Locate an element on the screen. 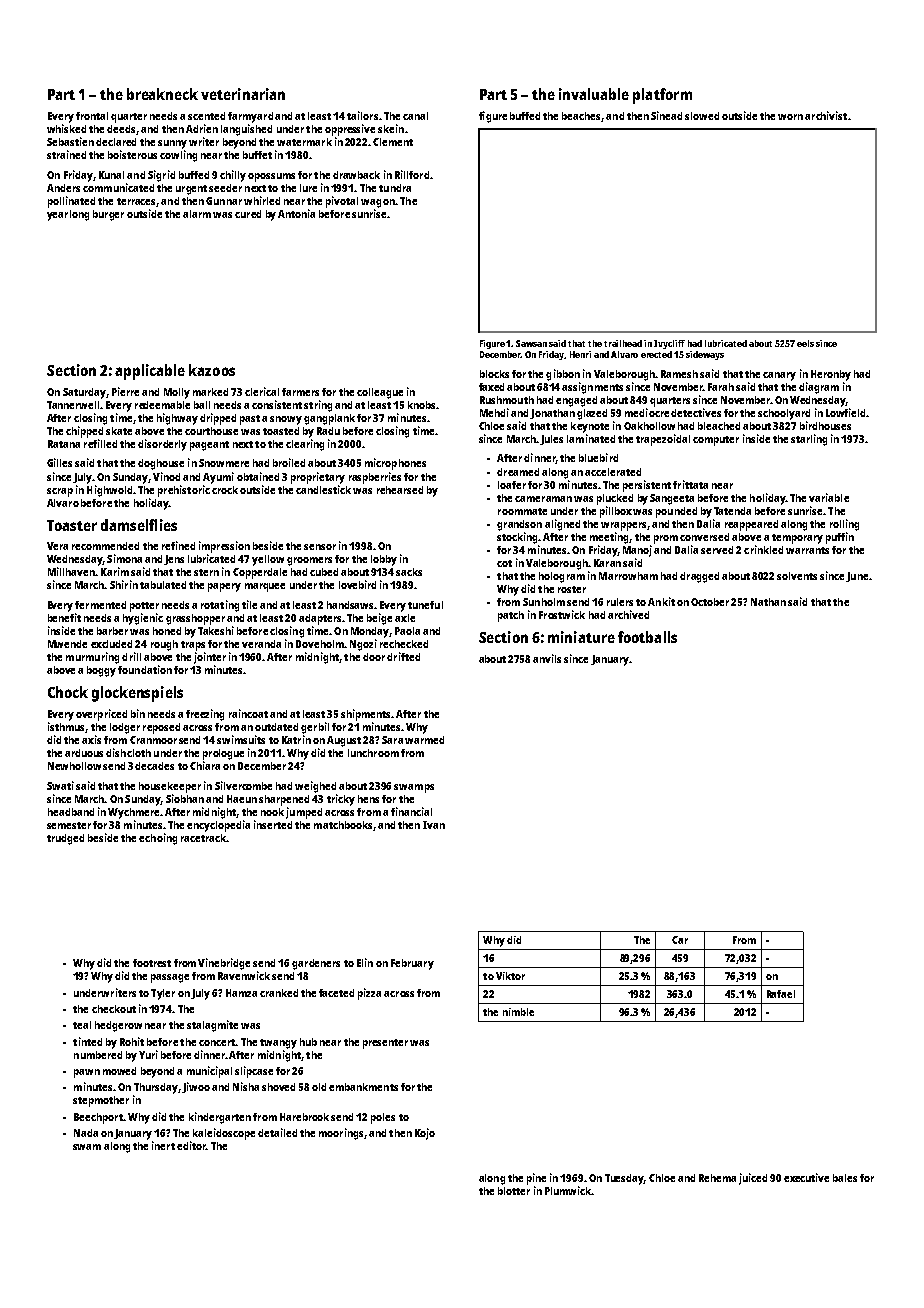  Nada is located at coordinates (86, 1133).
